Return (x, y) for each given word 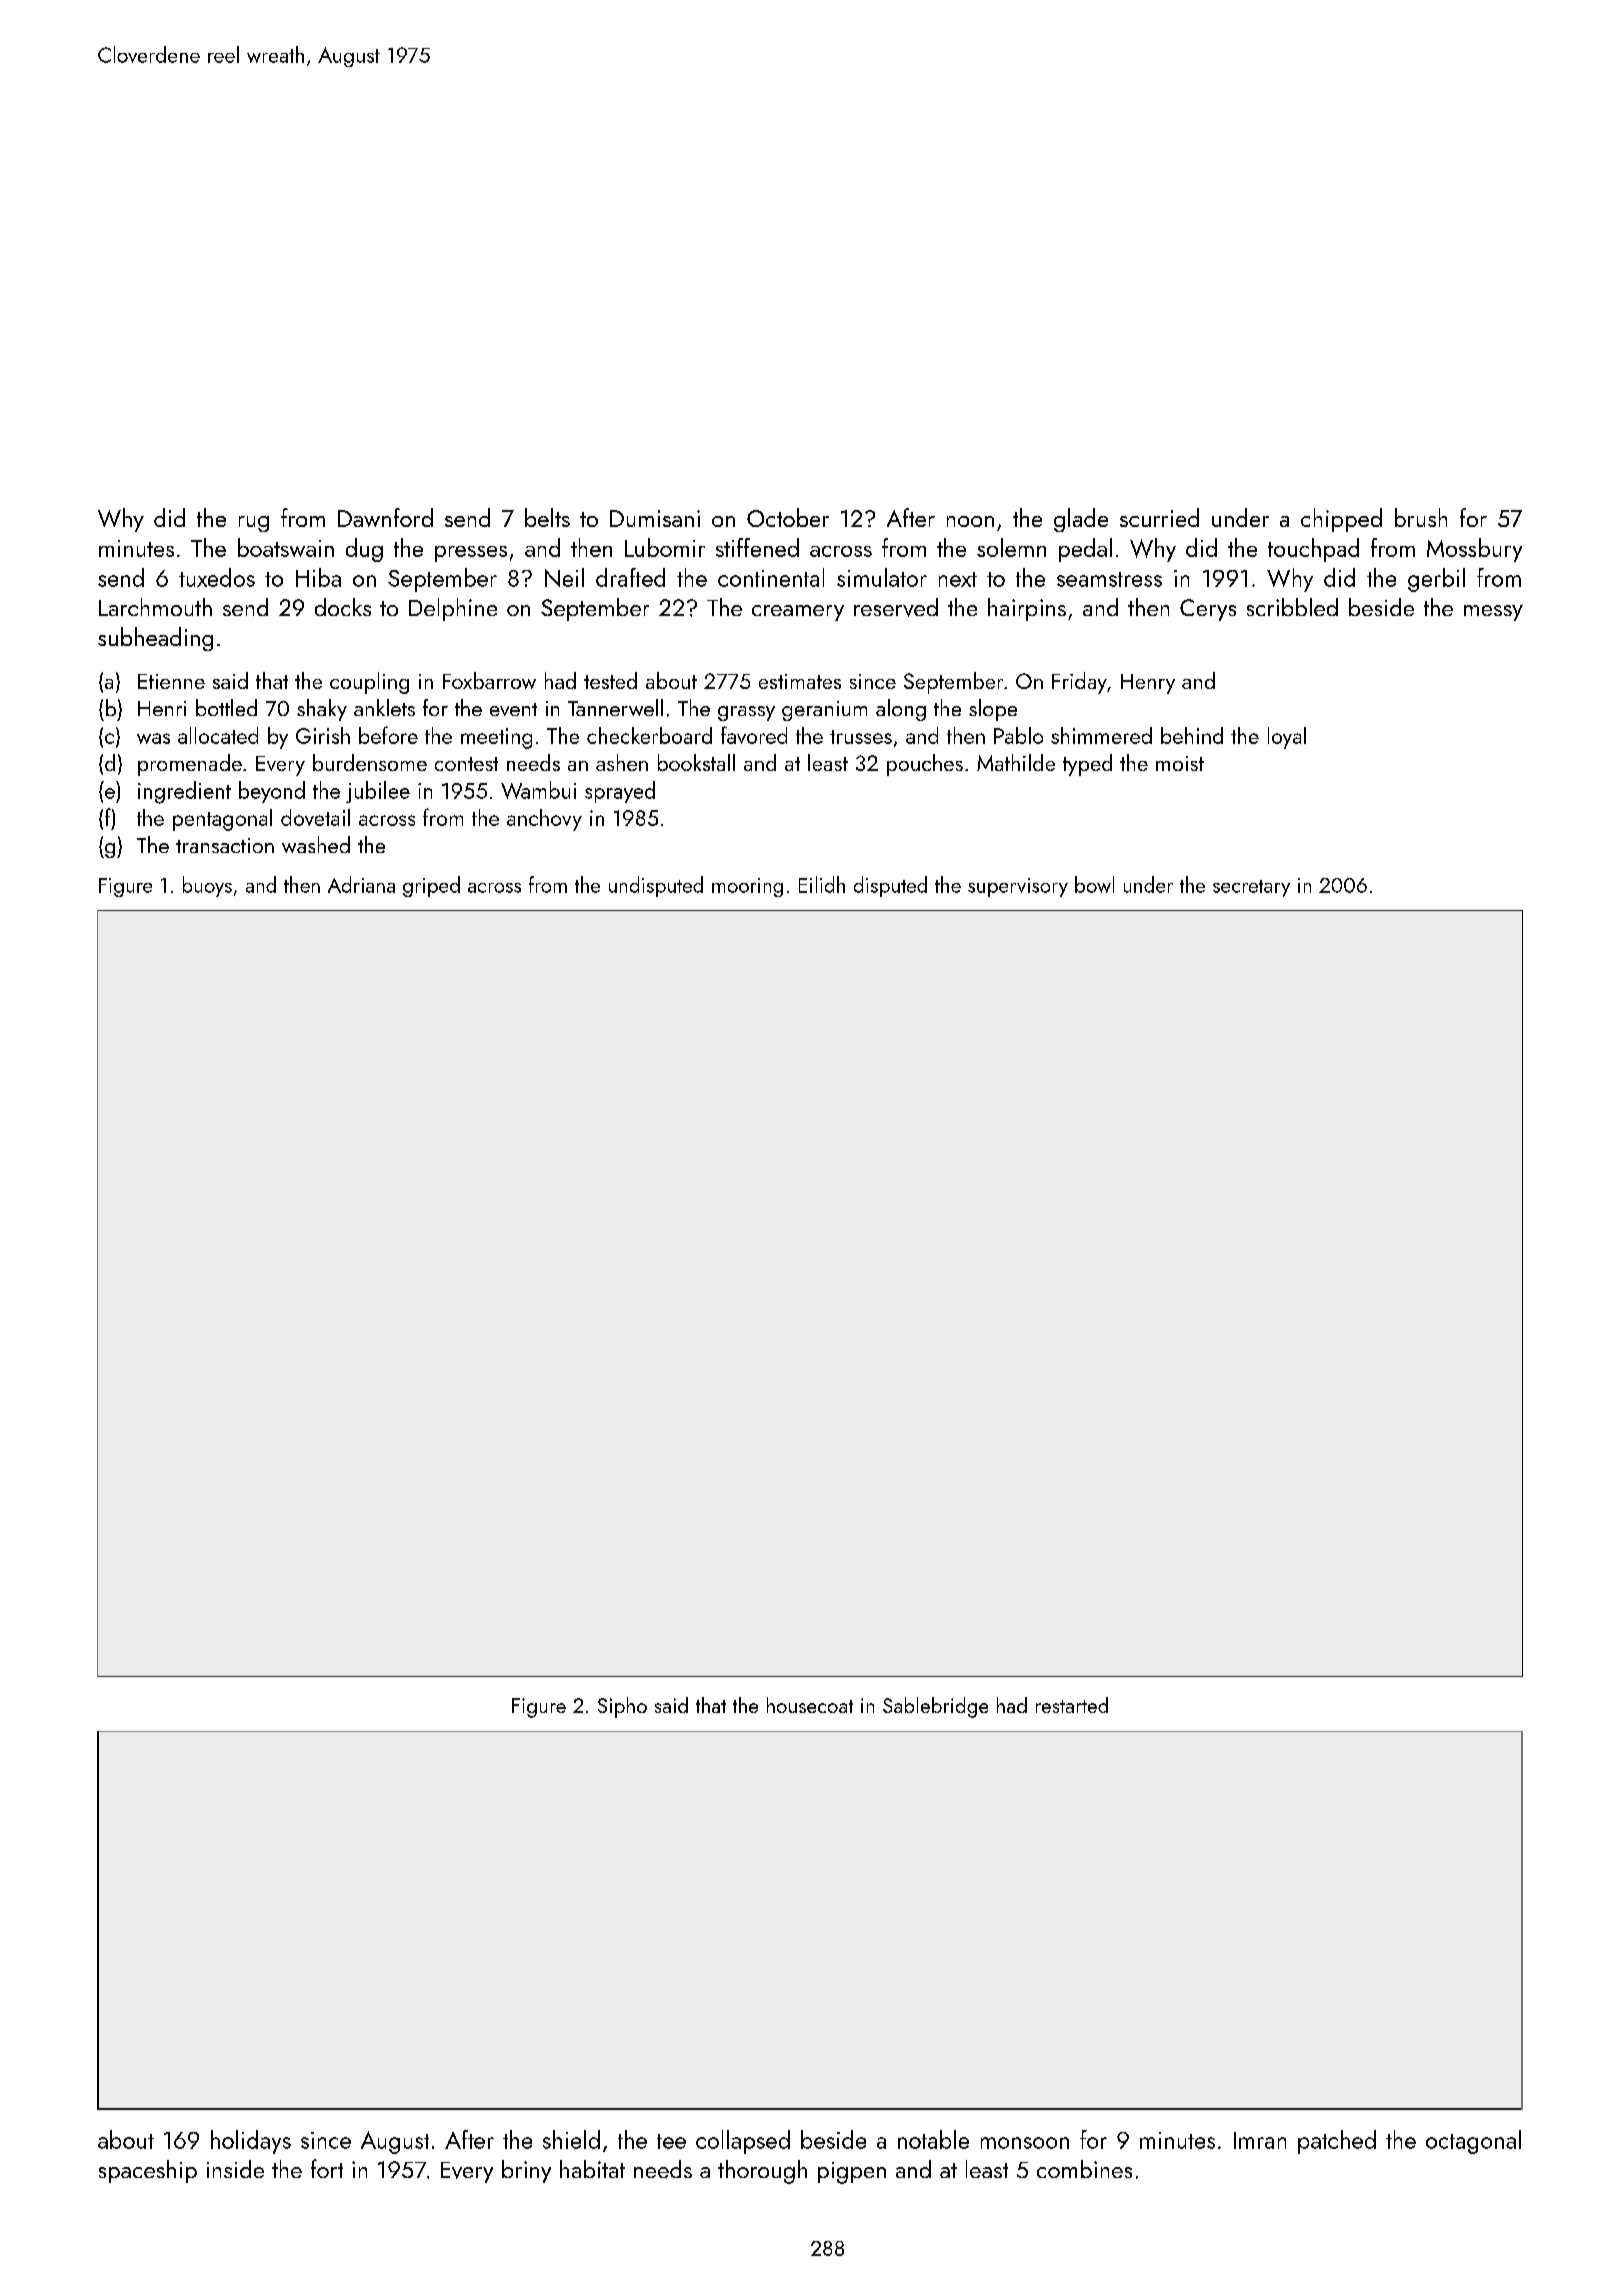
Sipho (622, 1707)
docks (343, 607)
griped (431, 886)
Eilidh (822, 884)
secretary (1251, 888)
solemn (1011, 547)
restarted (1072, 1705)
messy (1493, 613)
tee (671, 2141)
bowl (1094, 884)
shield (571, 2139)
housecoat (810, 1705)
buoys (207, 886)
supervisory (1018, 887)
